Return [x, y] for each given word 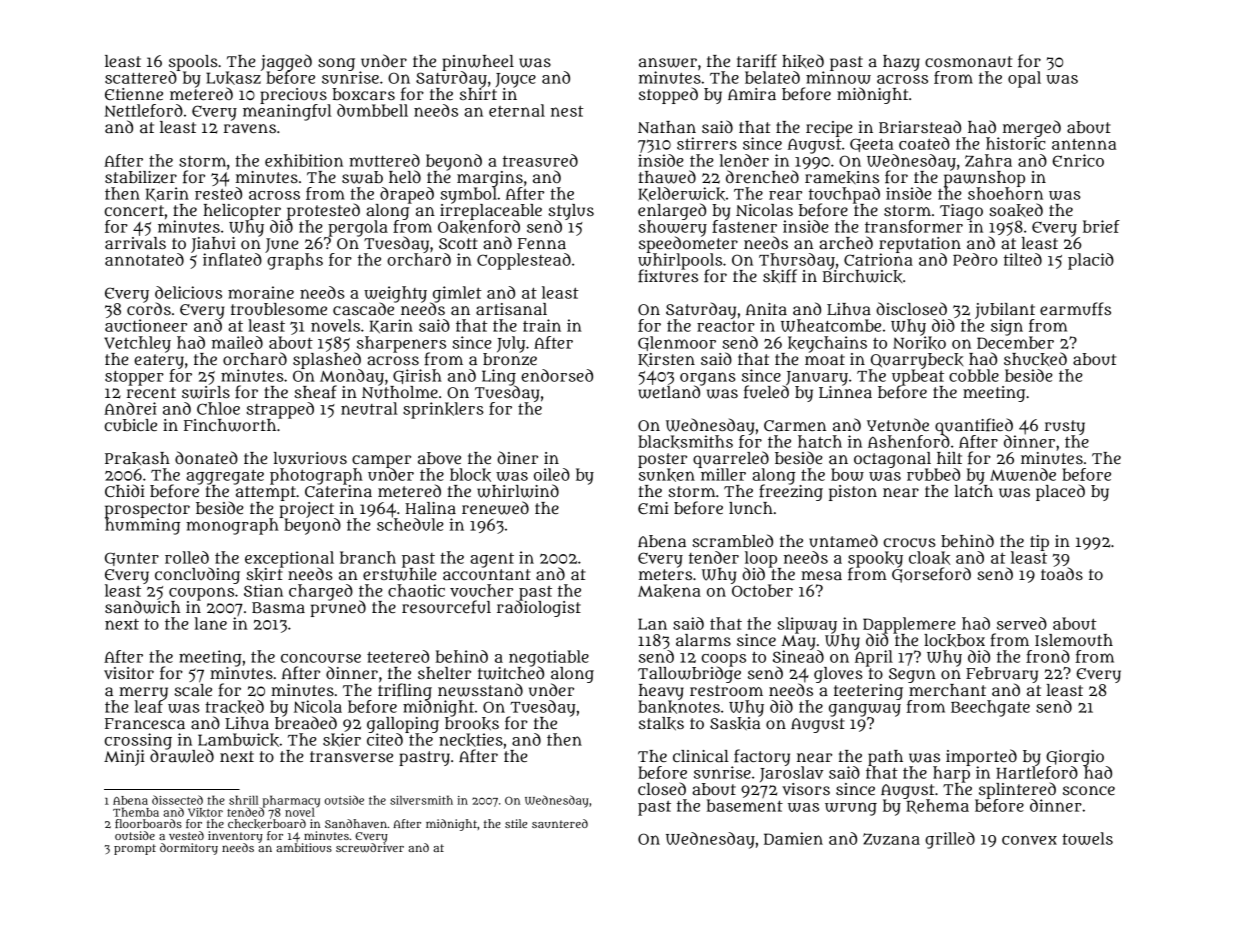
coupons [201, 593]
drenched [762, 176]
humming [143, 526]
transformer [914, 226]
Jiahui [213, 245]
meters [665, 574]
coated [924, 143]
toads [1062, 573]
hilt [949, 458]
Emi [653, 508]
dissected [177, 800]
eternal [517, 110]
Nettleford [143, 110]
